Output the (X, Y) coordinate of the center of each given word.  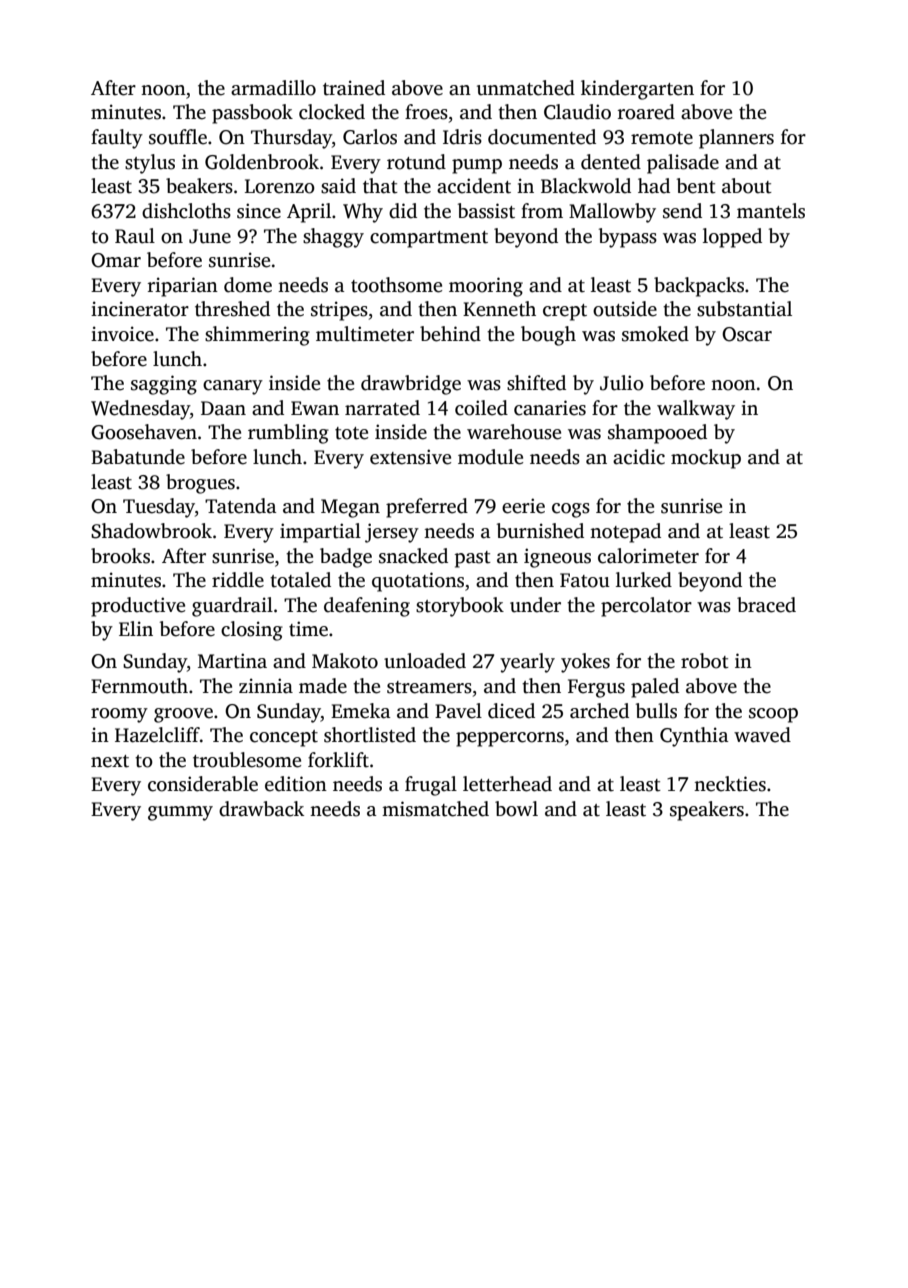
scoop (773, 715)
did (403, 211)
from (542, 211)
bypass (628, 238)
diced (511, 711)
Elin (136, 628)
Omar (116, 260)
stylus (150, 164)
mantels (771, 211)
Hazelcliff (157, 735)
